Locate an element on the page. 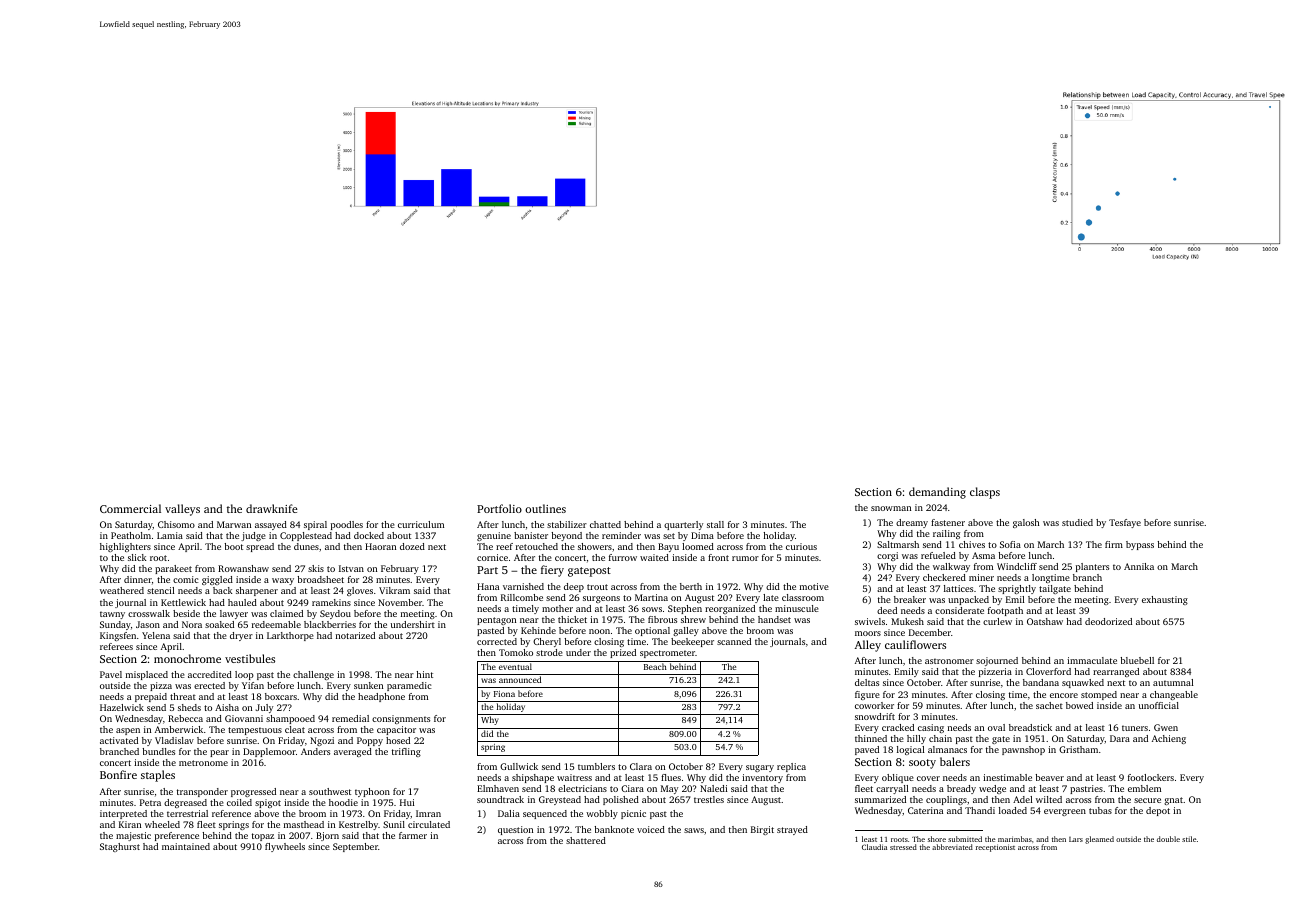  emblem is located at coordinates (1144, 788).
